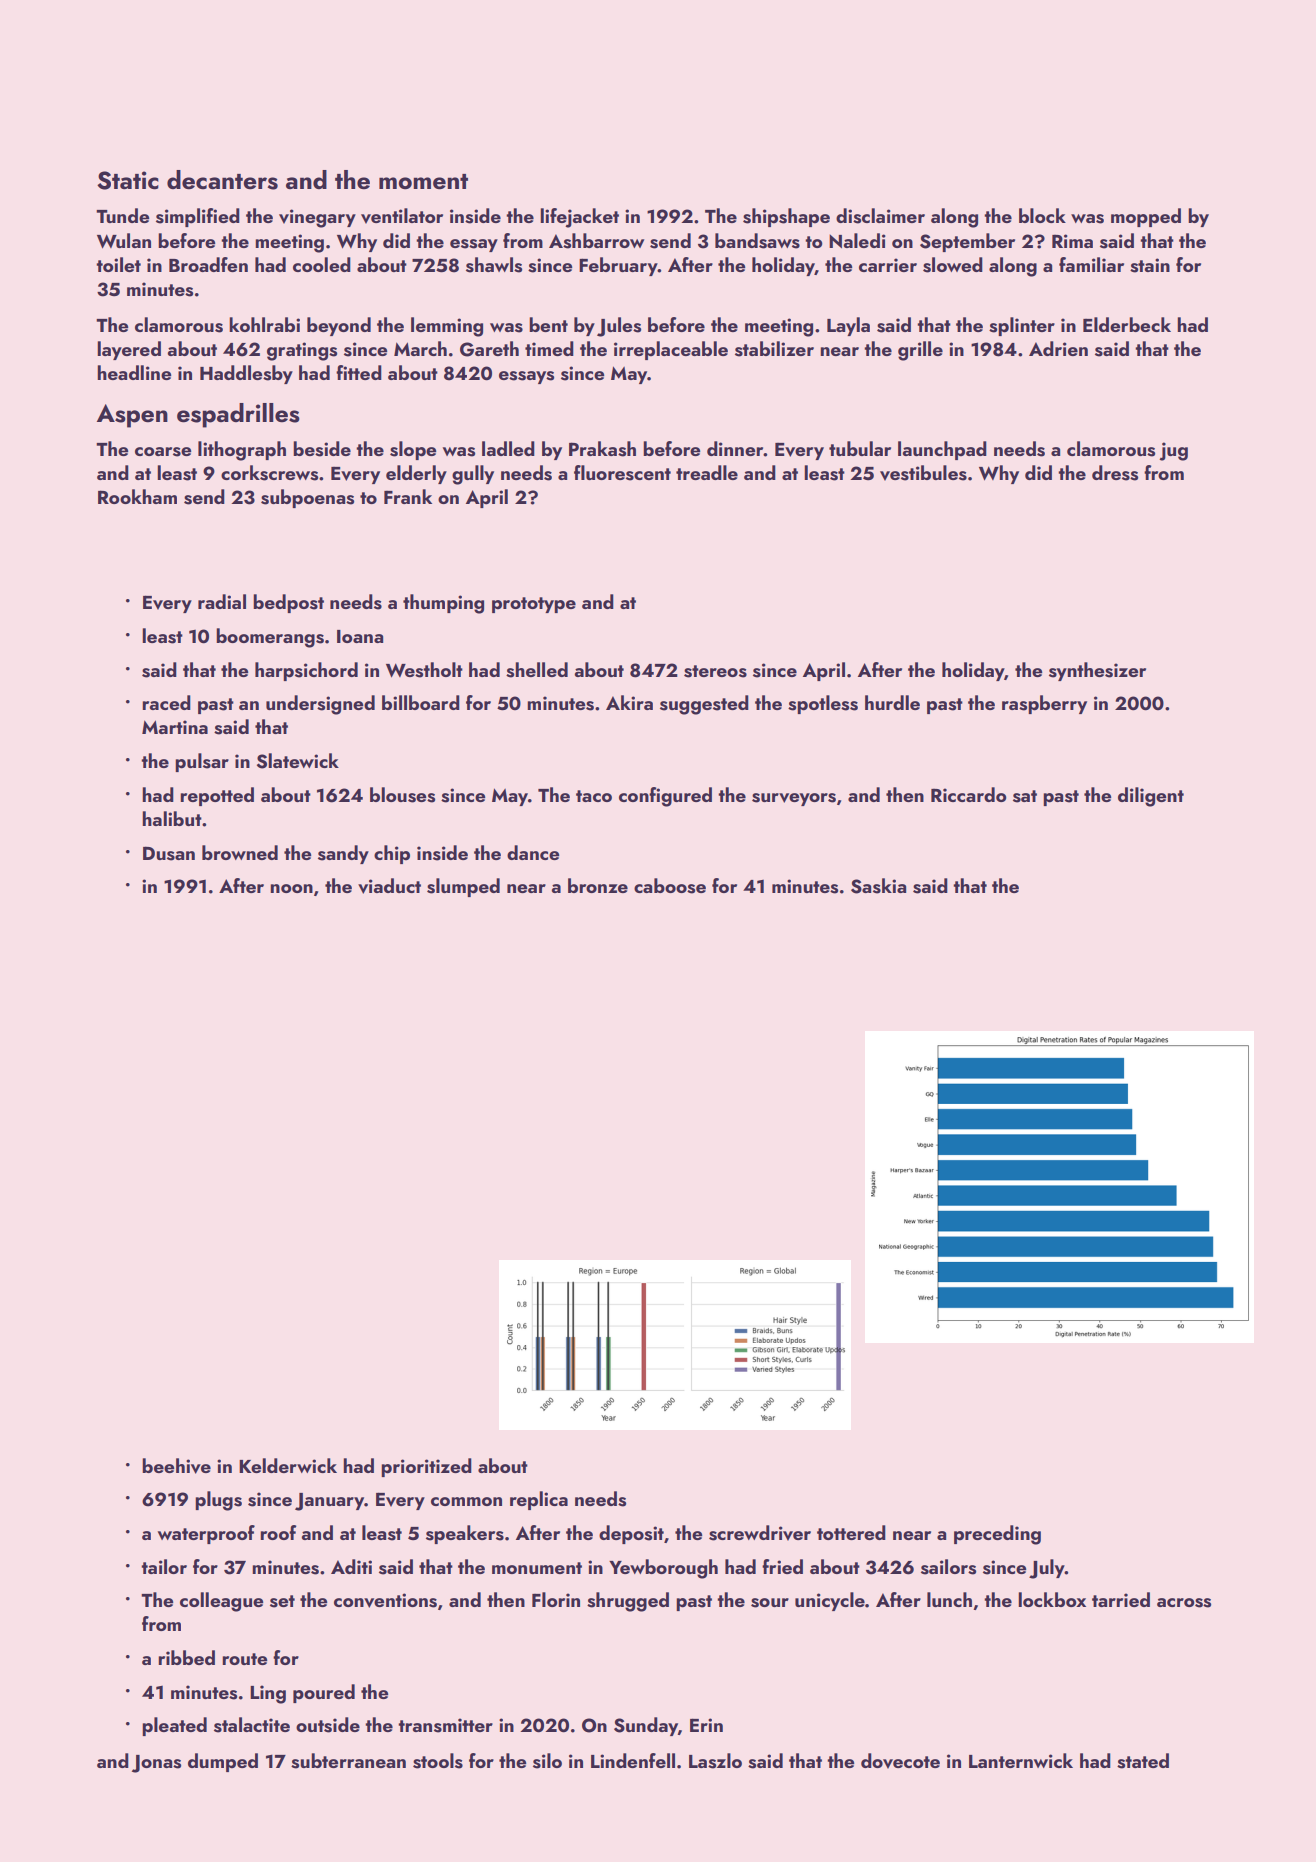  I want to click on screwdriver, so click(760, 1533).
